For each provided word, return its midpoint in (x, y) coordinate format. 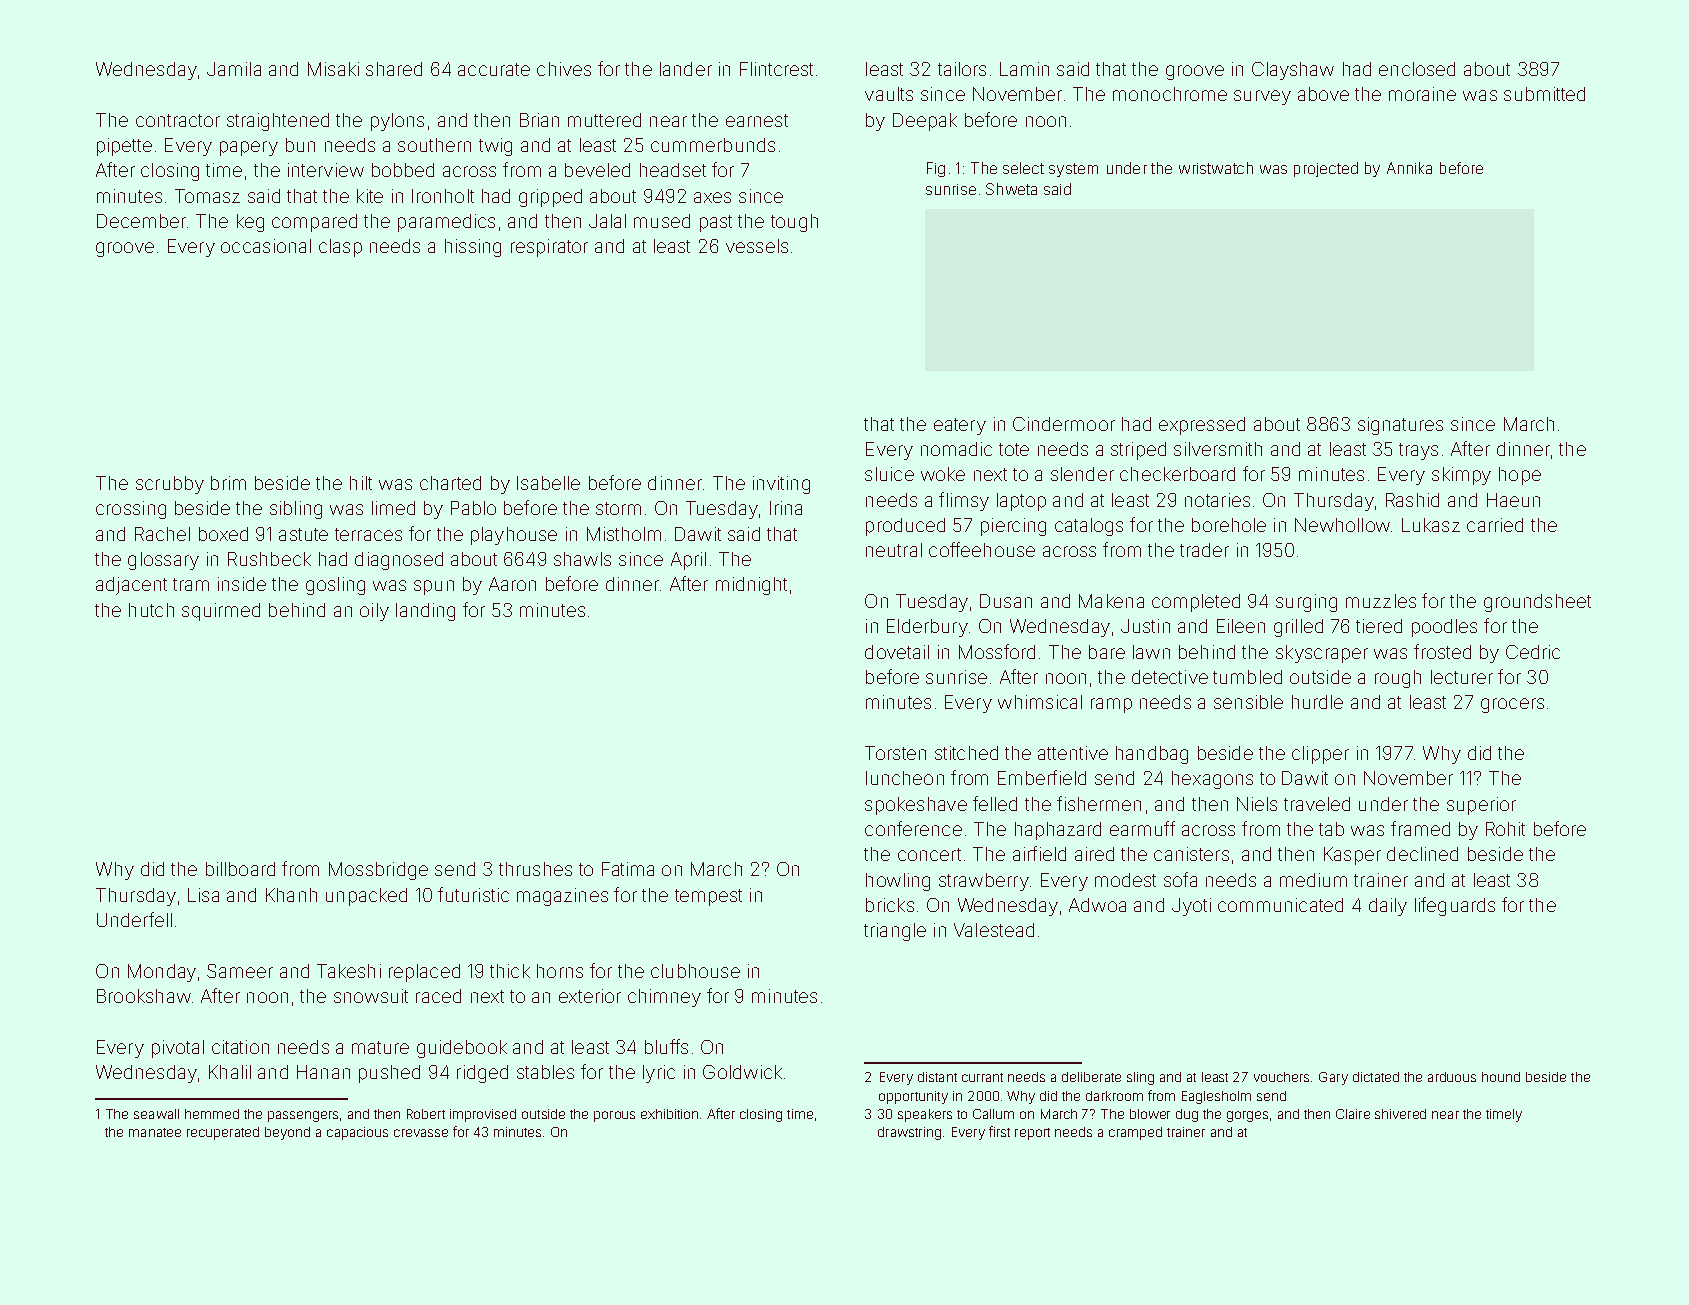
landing (425, 612)
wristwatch (1216, 168)
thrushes (535, 869)
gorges (1247, 1116)
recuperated (223, 1133)
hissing (473, 248)
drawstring (909, 1133)
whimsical (1040, 702)
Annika (1409, 168)
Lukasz (1431, 525)
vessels (757, 246)
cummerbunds (713, 145)
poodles (1444, 628)
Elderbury (927, 628)
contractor (178, 120)
